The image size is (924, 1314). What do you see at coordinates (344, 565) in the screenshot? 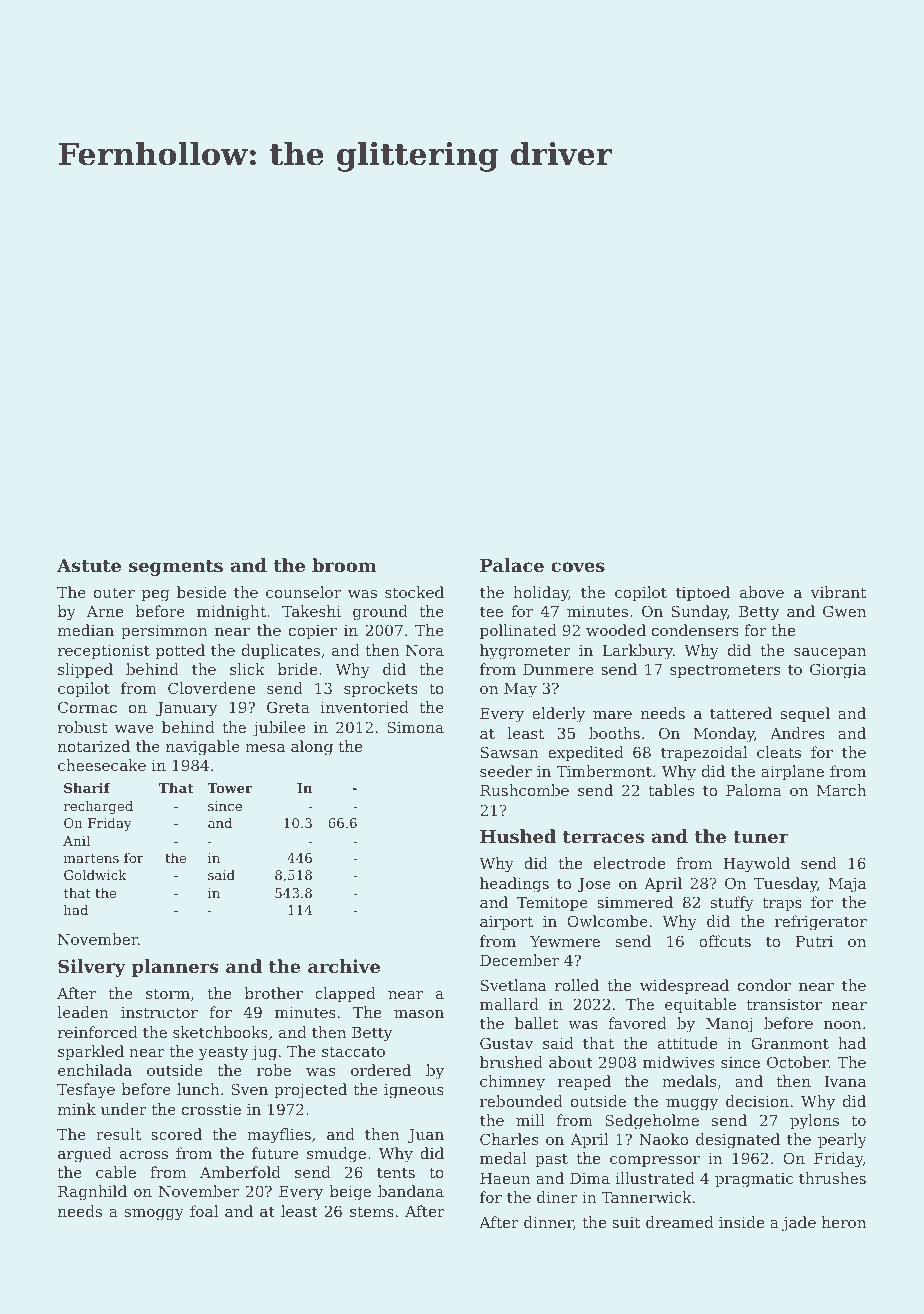
I see `broom` at bounding box center [344, 565].
